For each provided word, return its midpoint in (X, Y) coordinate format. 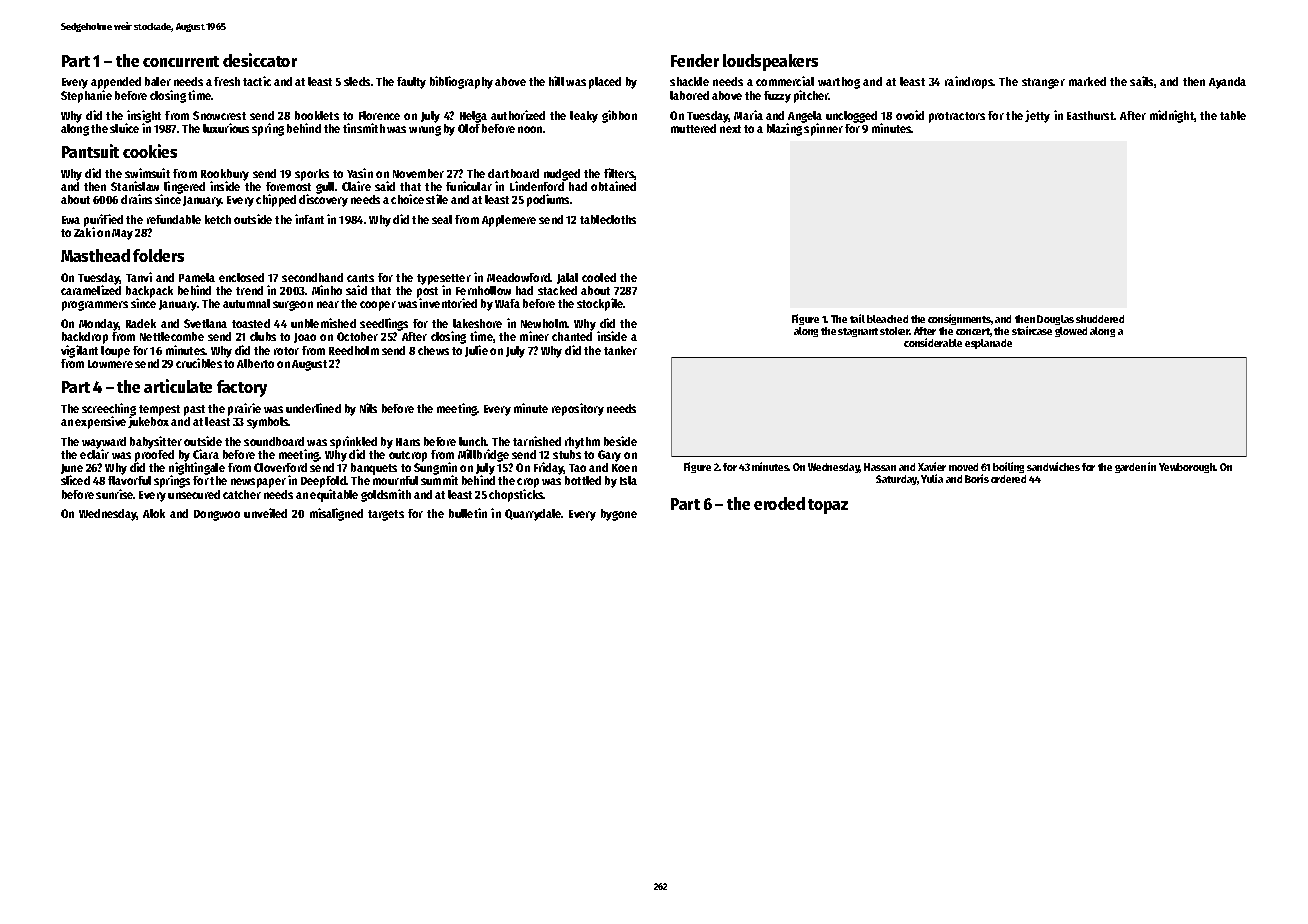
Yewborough (1187, 468)
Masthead (95, 255)
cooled (599, 277)
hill (556, 81)
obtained (613, 186)
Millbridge (483, 455)
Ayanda (1227, 83)
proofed (154, 456)
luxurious (226, 128)
